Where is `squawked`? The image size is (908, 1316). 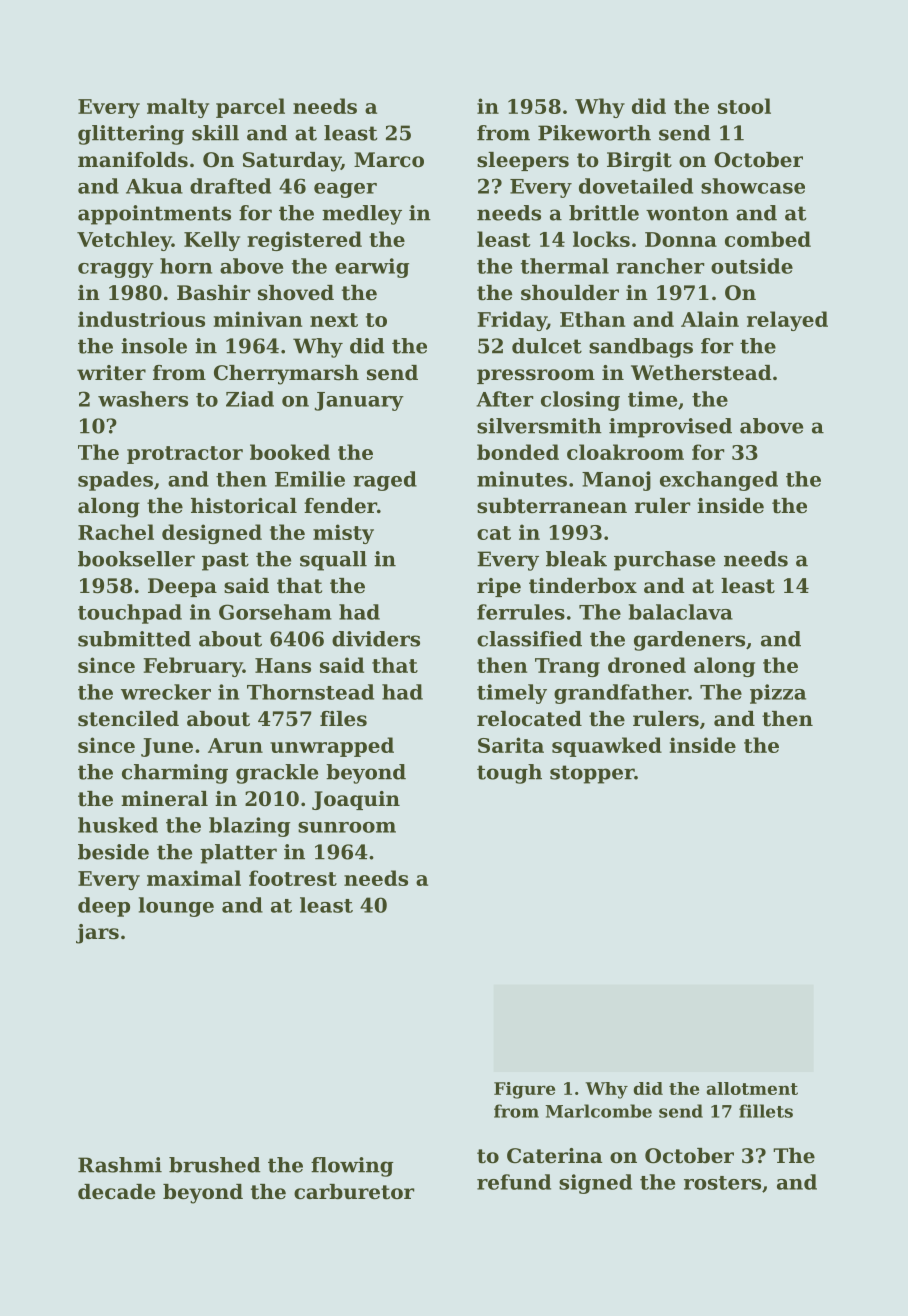 squawked is located at coordinates (607, 747).
